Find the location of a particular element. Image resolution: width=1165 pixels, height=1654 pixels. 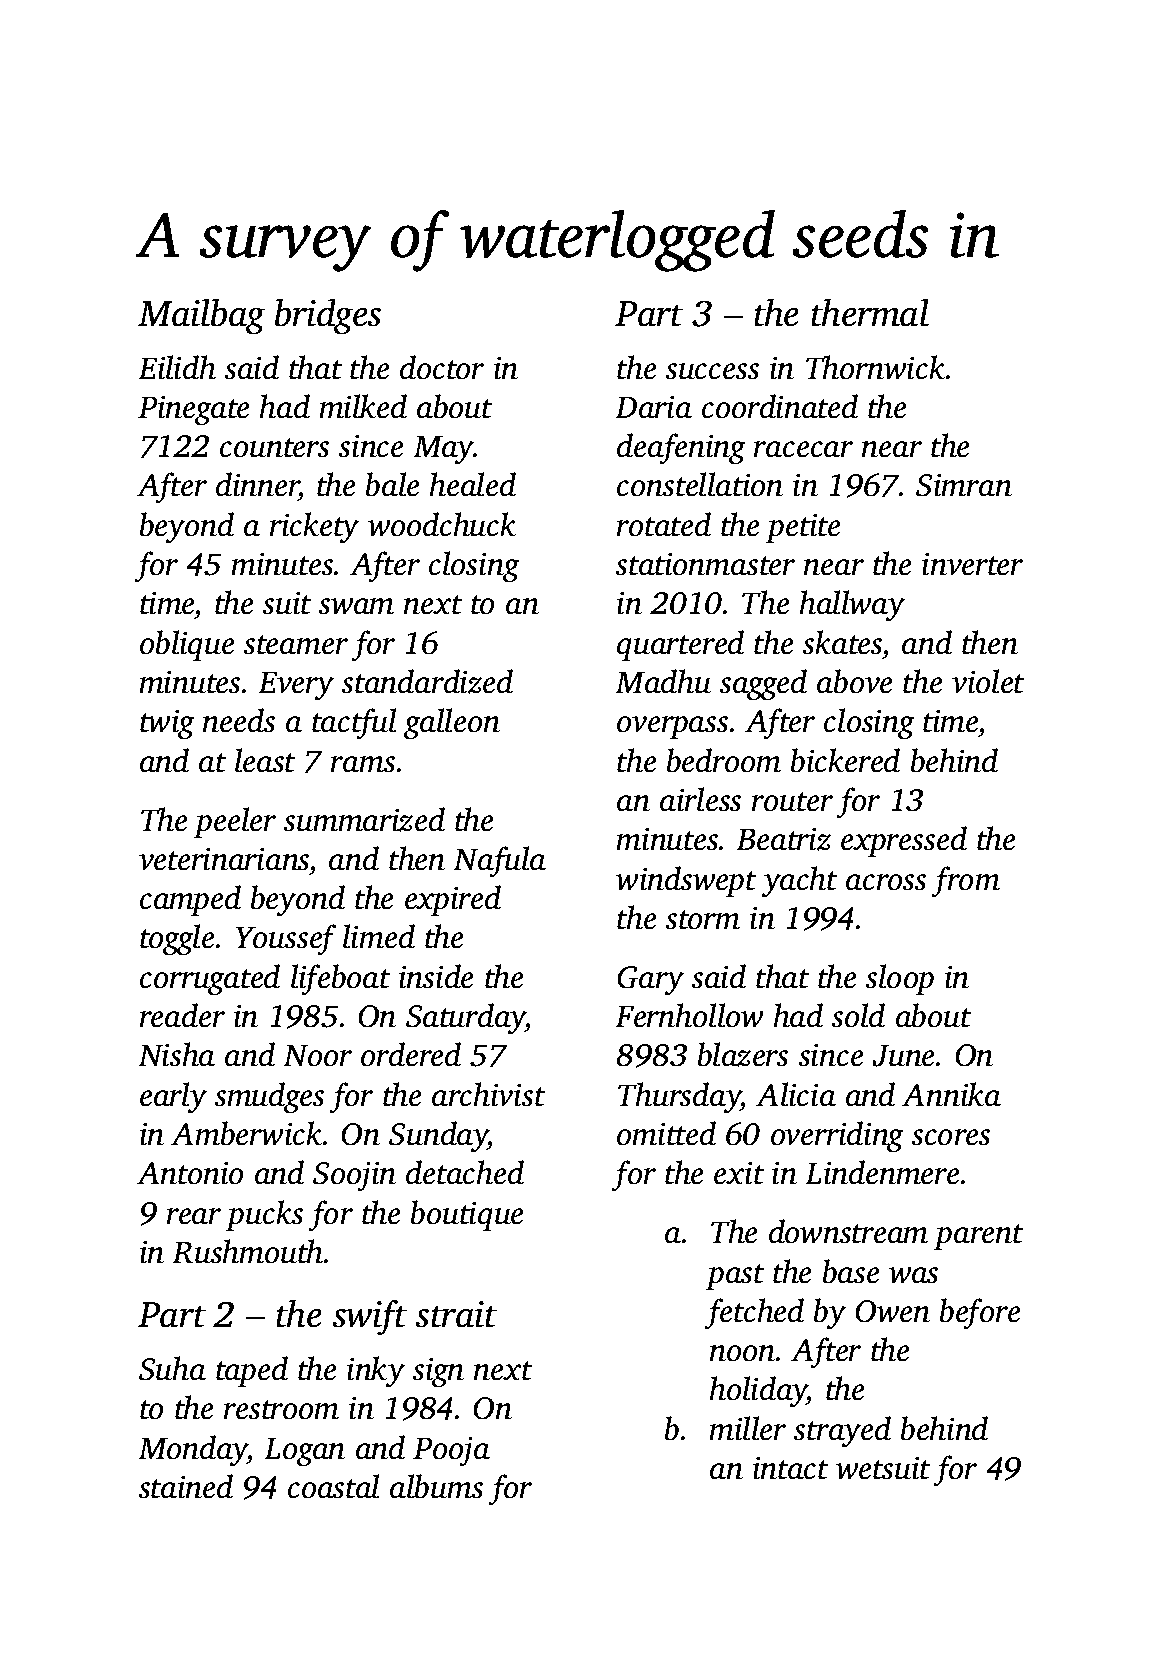

Saturday is located at coordinates (465, 1019).
